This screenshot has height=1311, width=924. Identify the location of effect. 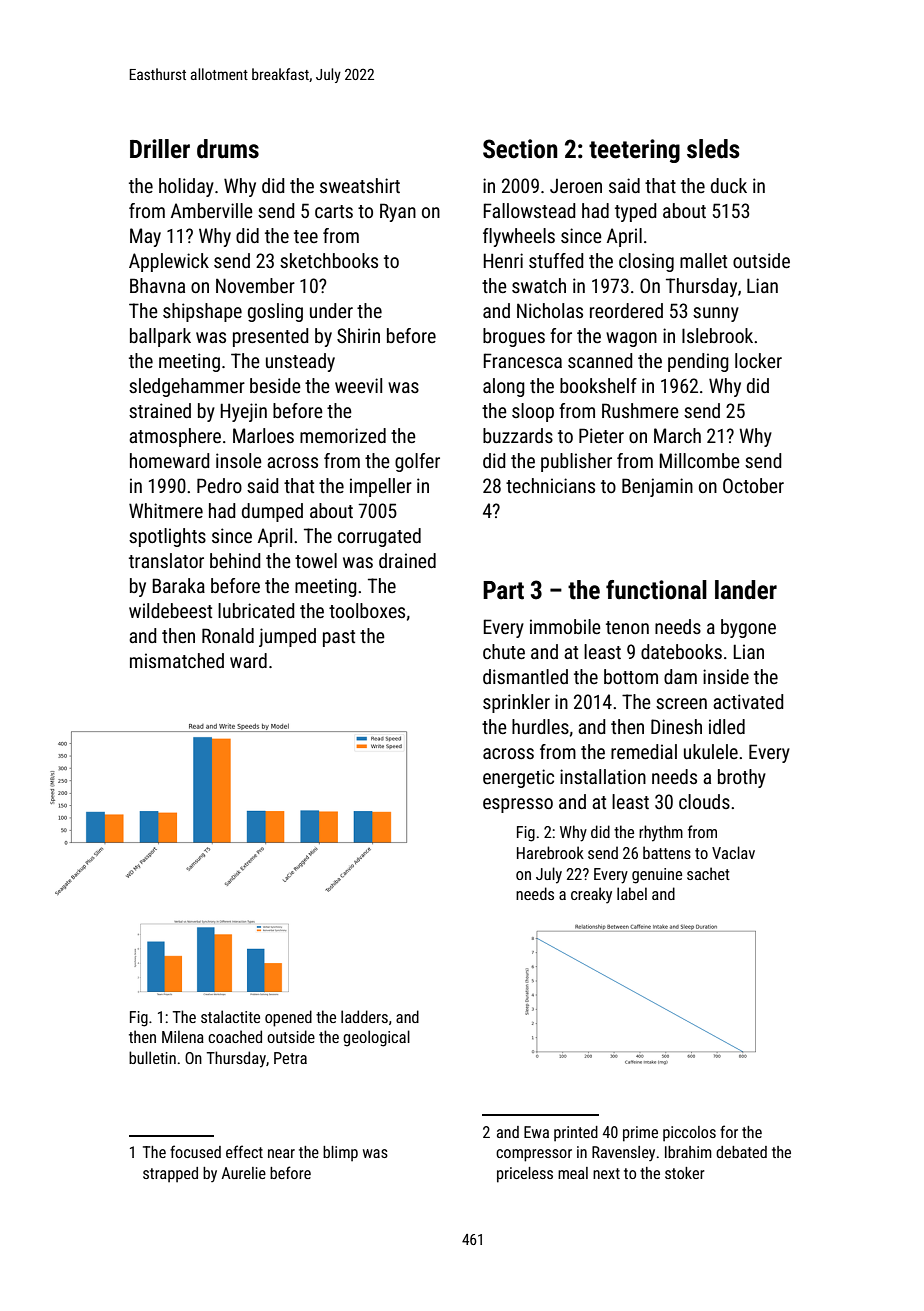
(244, 1151).
